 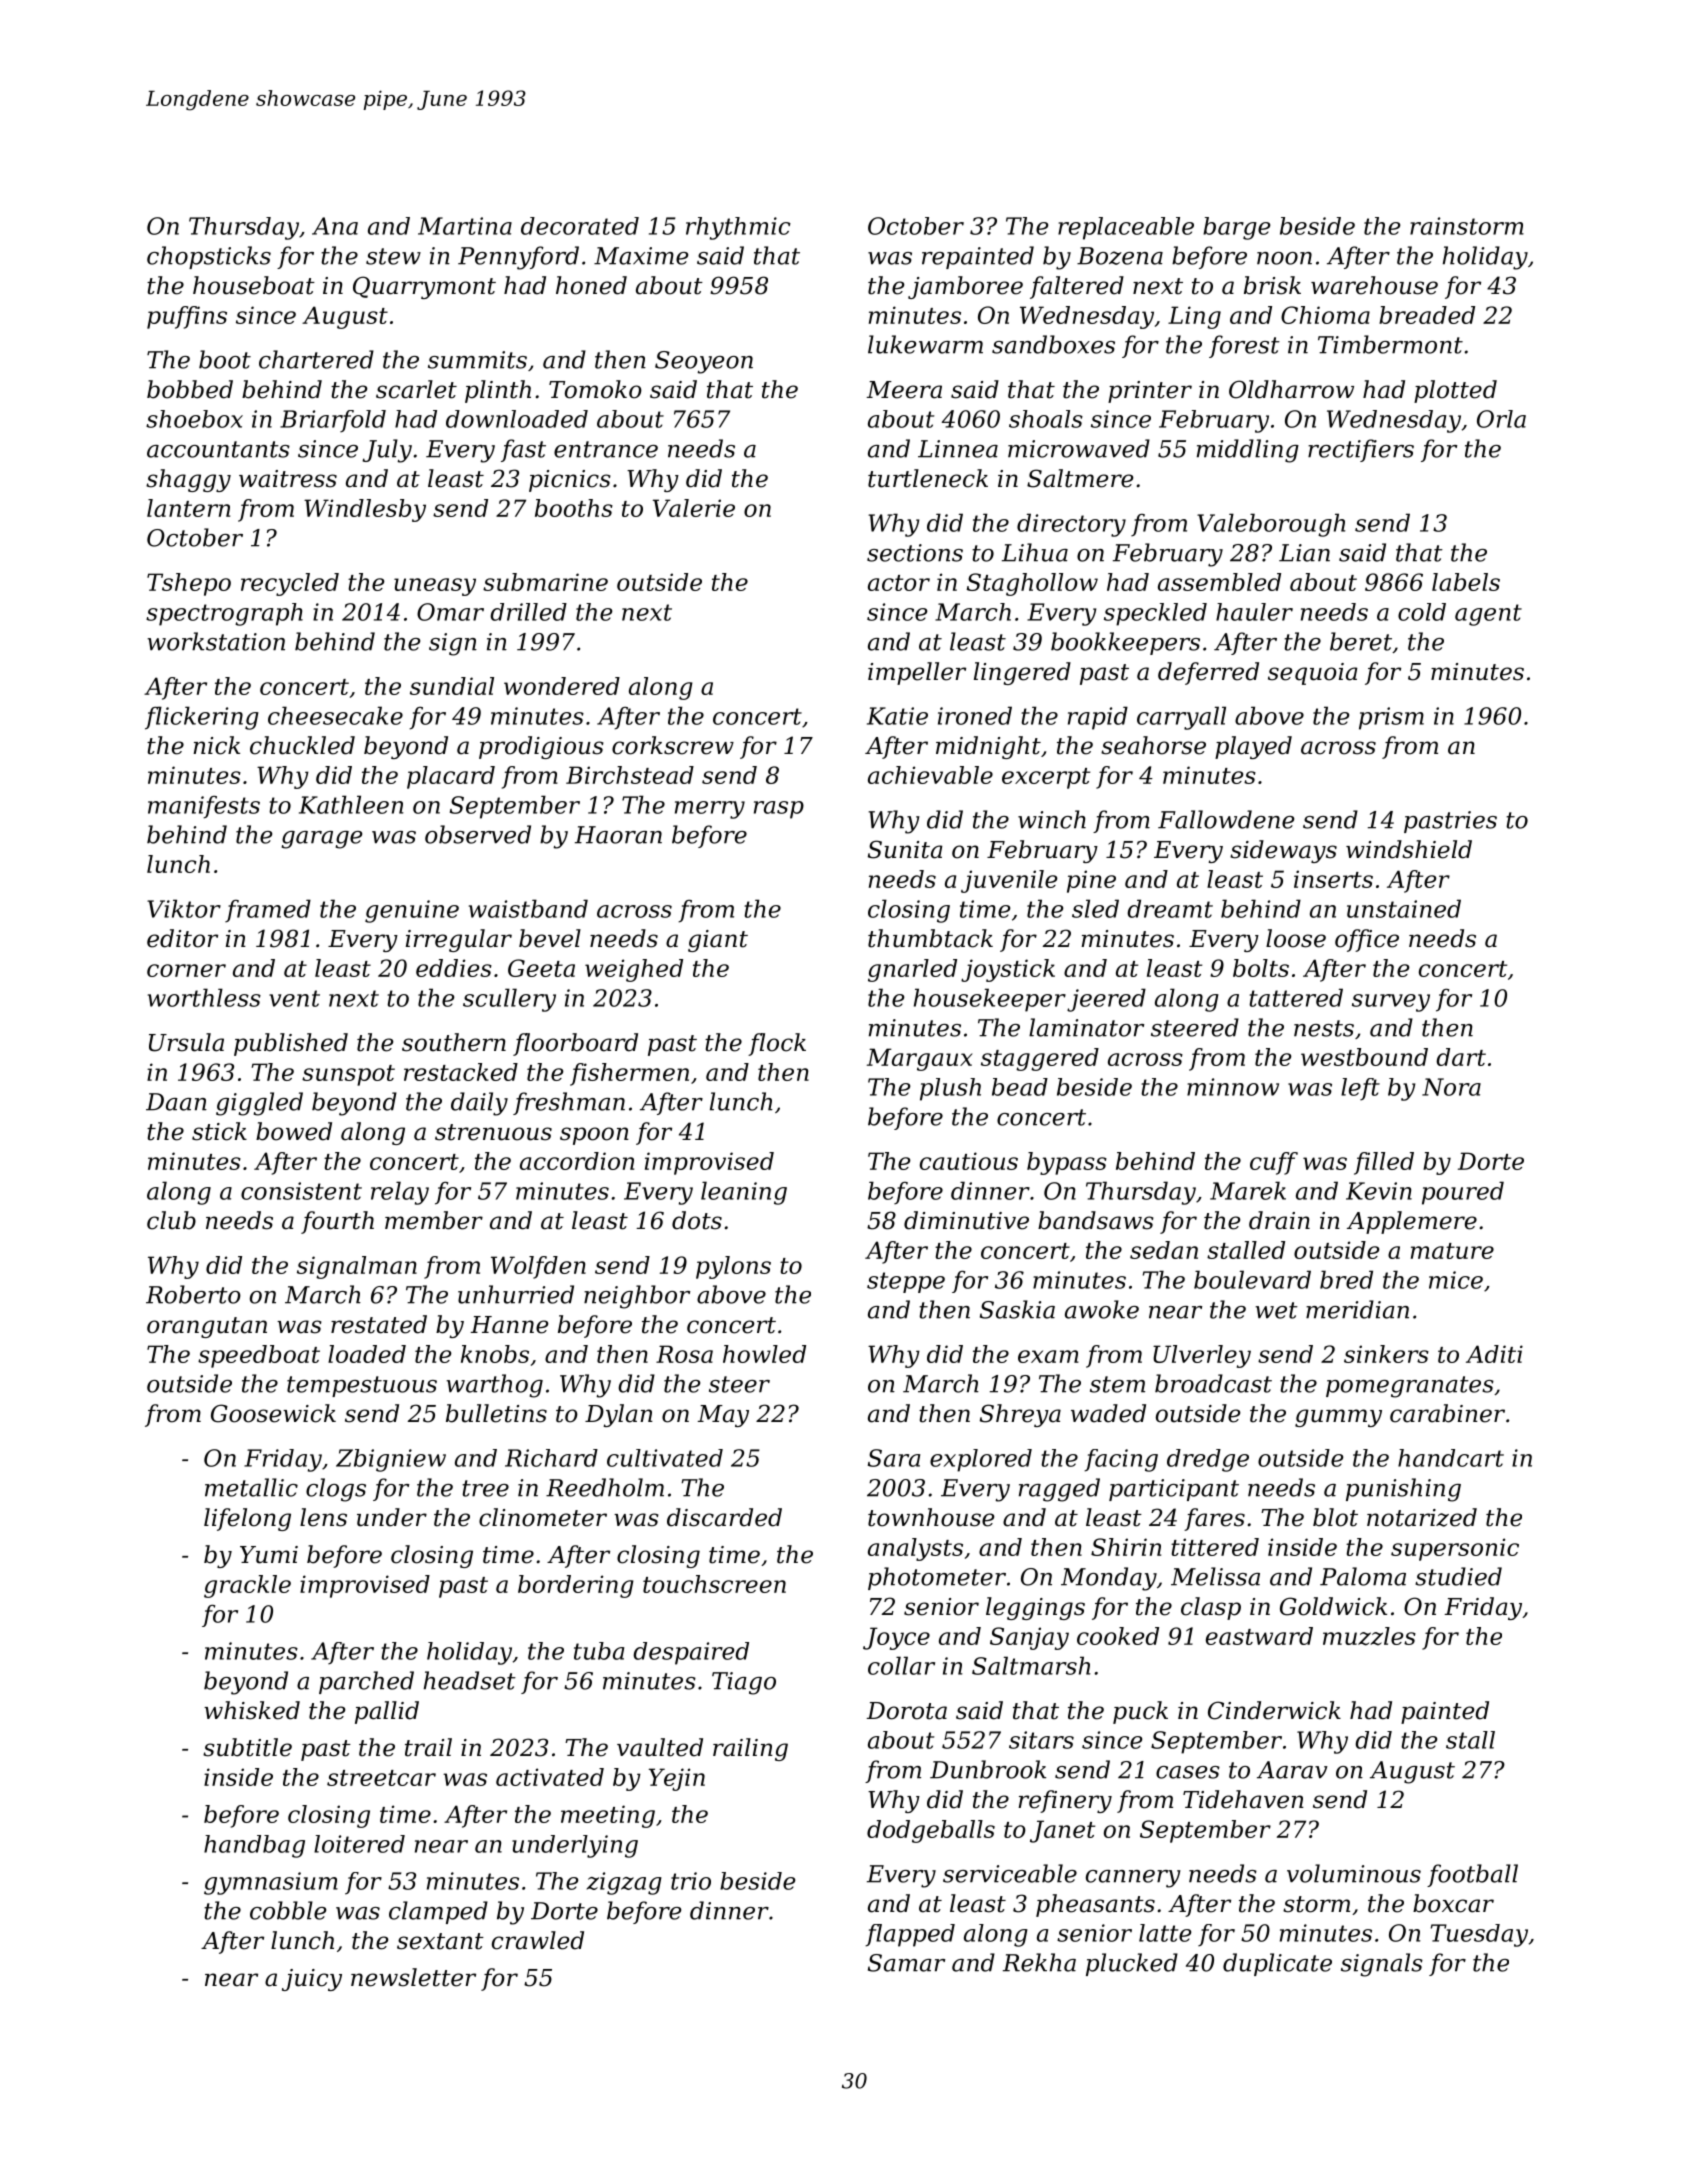 What do you see at coordinates (450, 612) in the image?
I see `Omar` at bounding box center [450, 612].
